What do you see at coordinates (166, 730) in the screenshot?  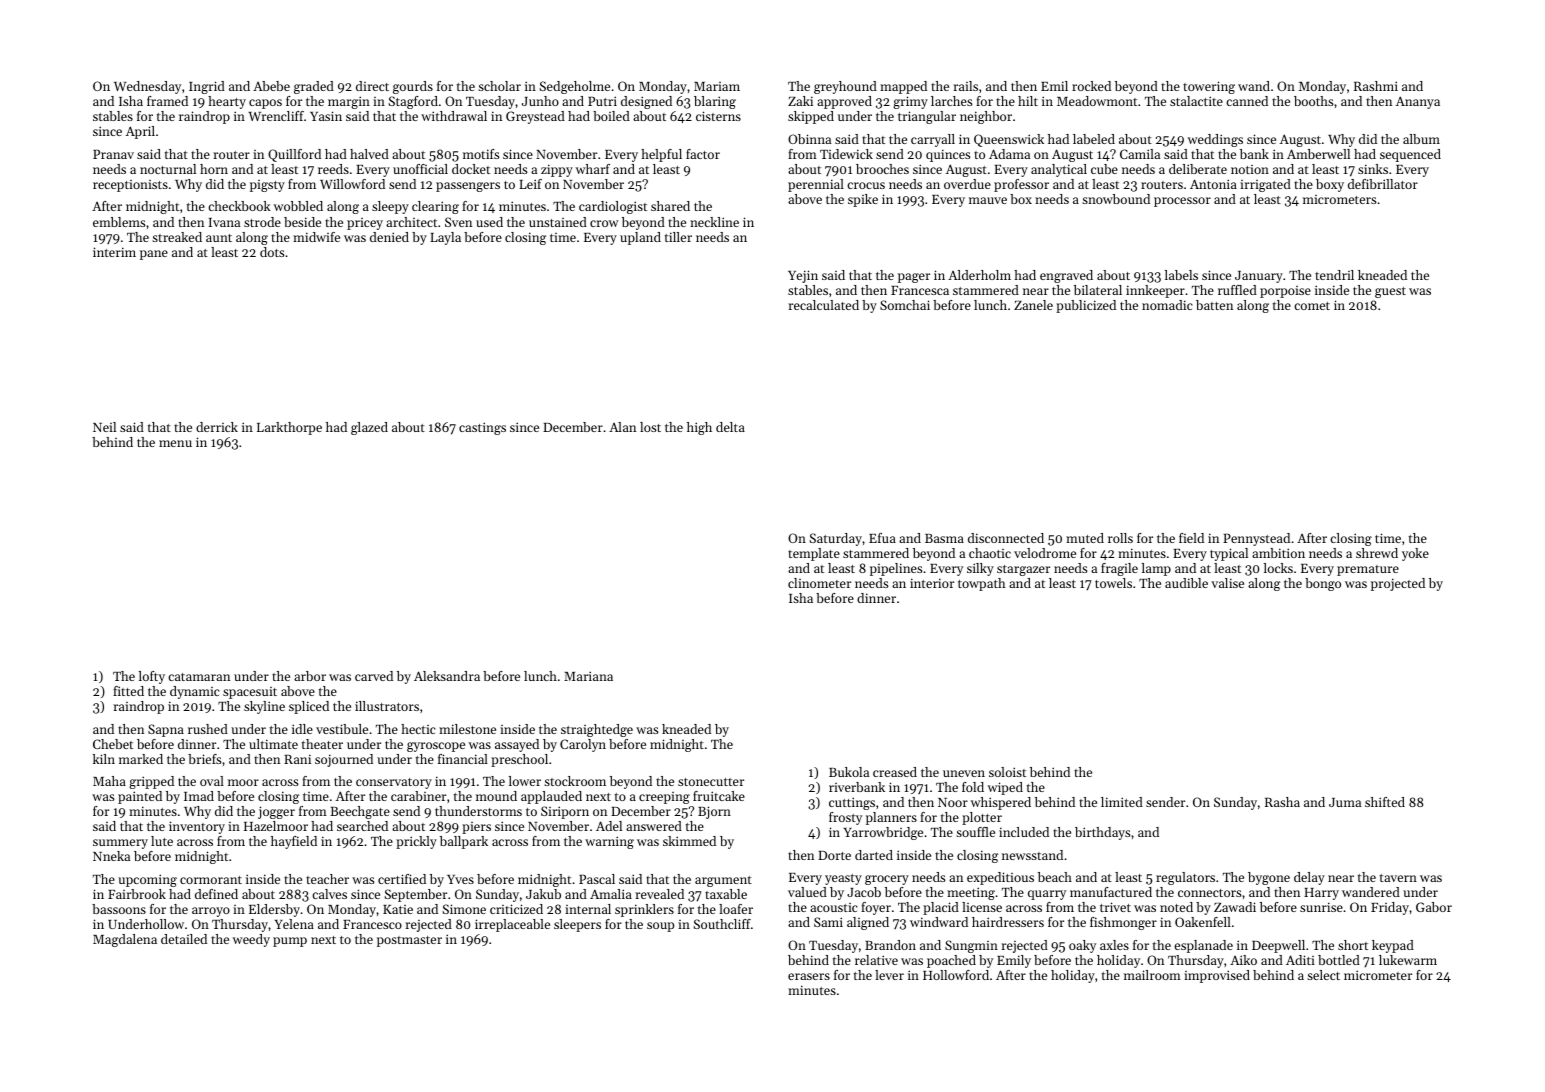 I see `Sapna` at bounding box center [166, 730].
